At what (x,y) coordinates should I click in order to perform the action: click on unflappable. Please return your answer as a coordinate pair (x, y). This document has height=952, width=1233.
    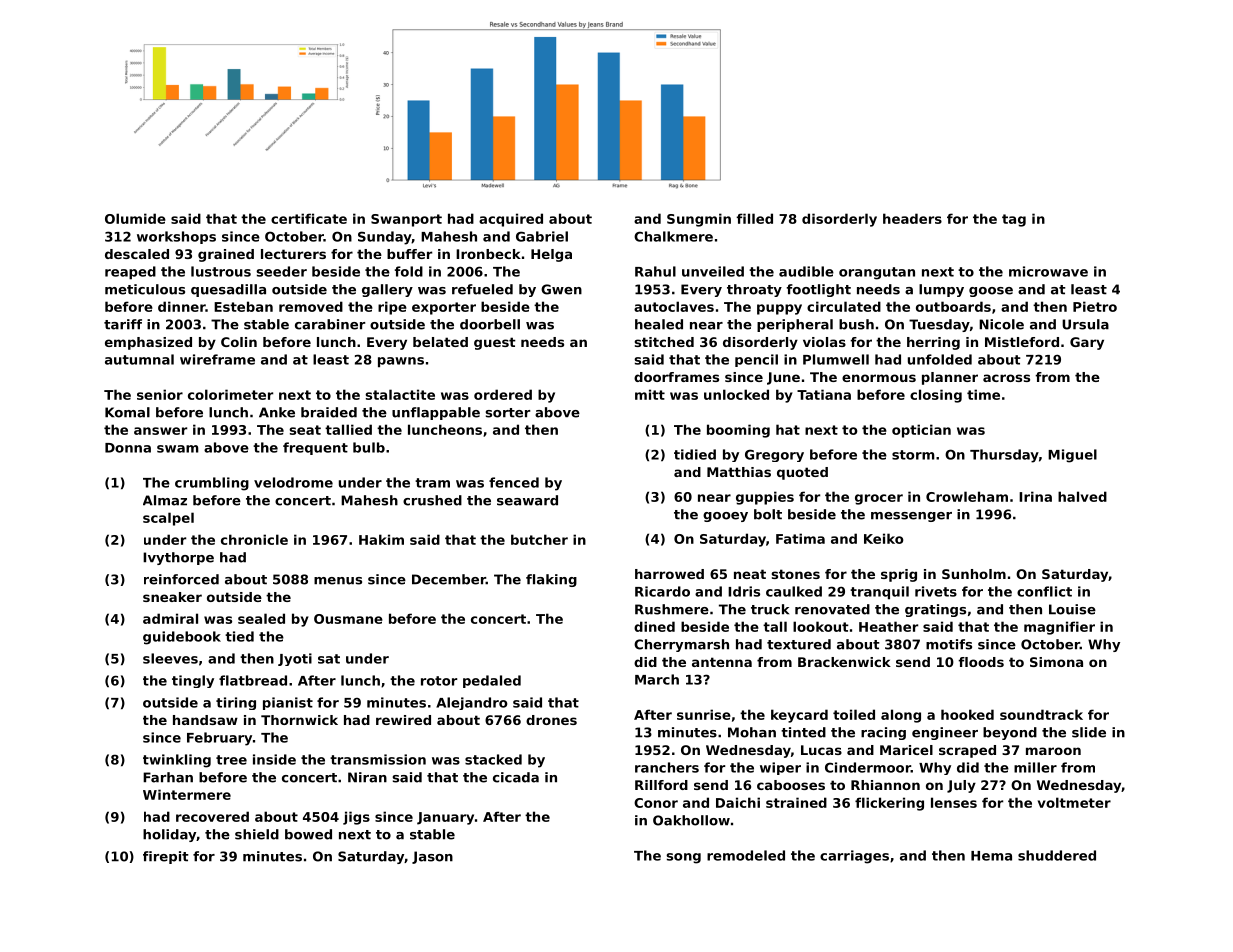
    Looking at the image, I should click on (436, 413).
